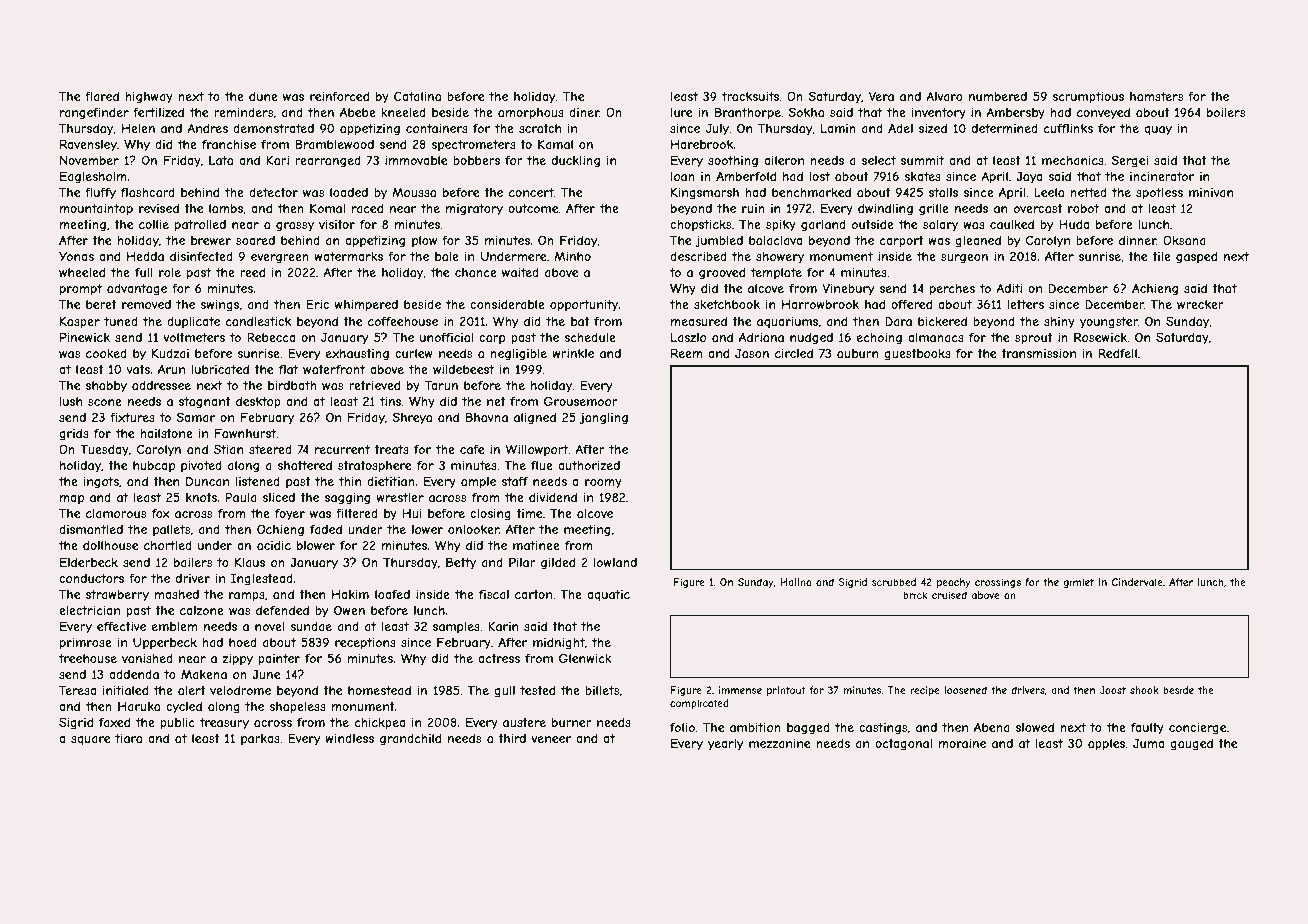 The width and height of the screenshot is (1308, 924). What do you see at coordinates (922, 160) in the screenshot?
I see `summit` at bounding box center [922, 160].
